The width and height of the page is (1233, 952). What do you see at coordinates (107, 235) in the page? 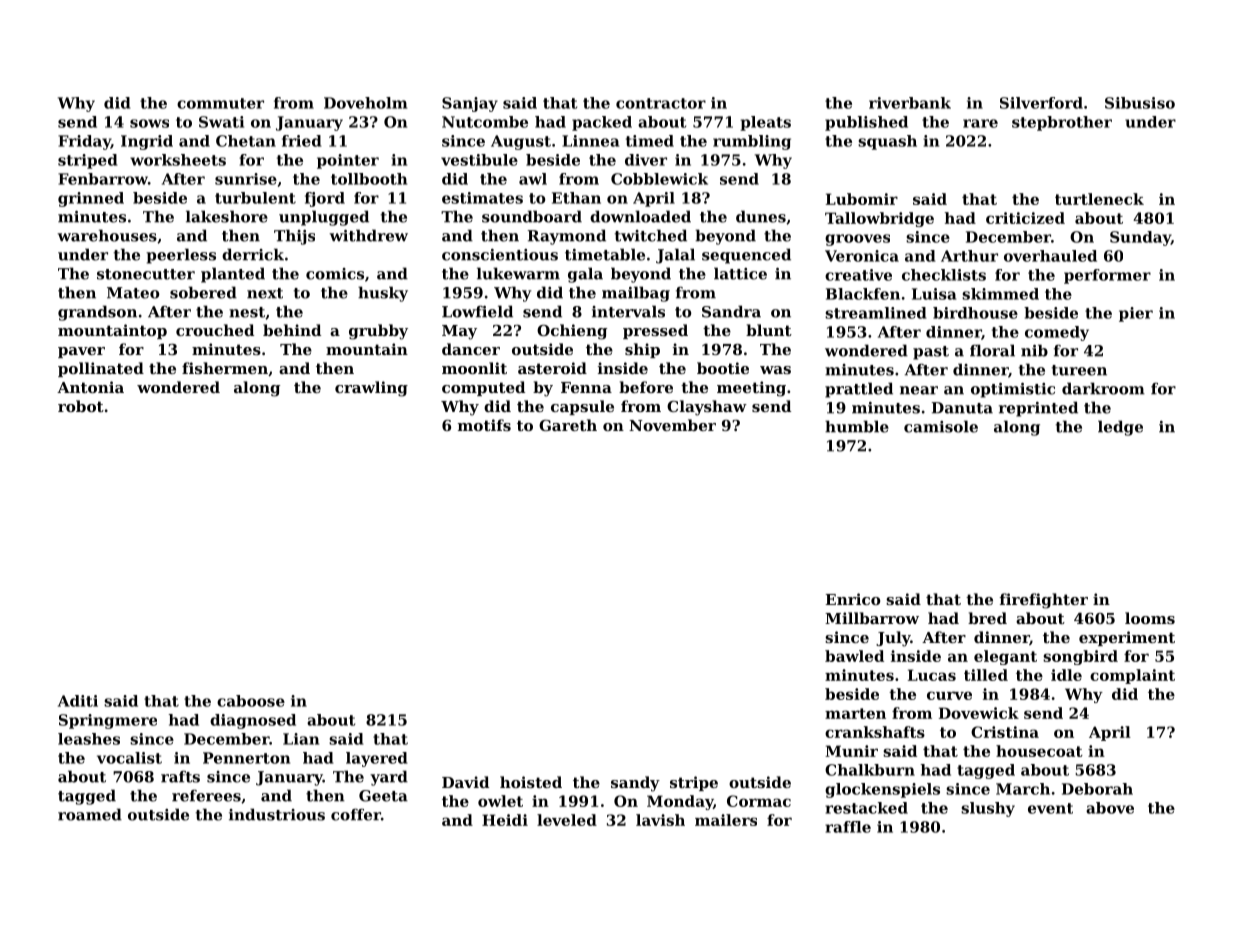
I see `warehouses` at bounding box center [107, 235].
